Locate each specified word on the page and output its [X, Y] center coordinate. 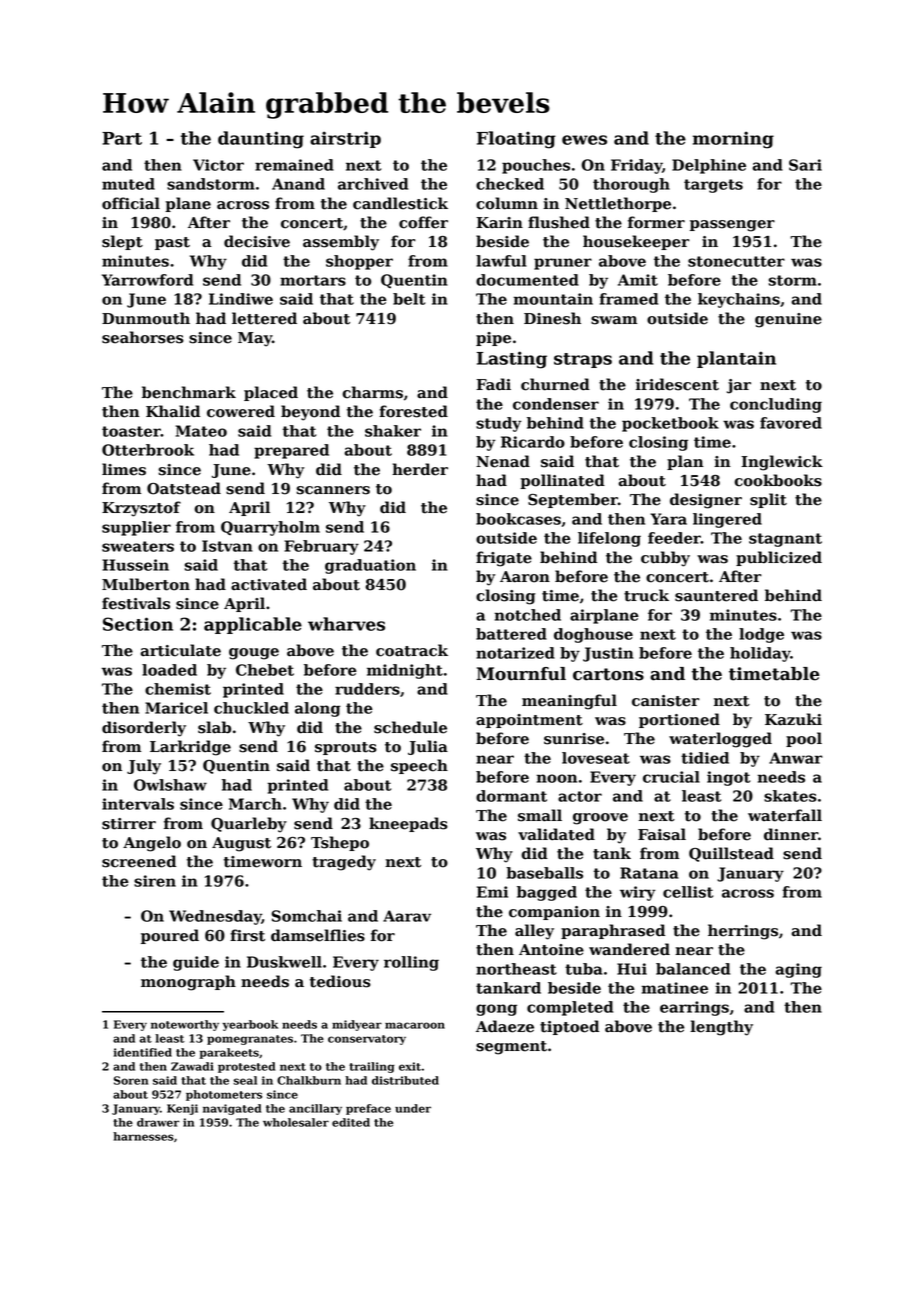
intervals [138, 804]
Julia [428, 747]
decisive [257, 241]
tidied [705, 758]
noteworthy [185, 1025]
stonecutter [736, 261]
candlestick [400, 203]
